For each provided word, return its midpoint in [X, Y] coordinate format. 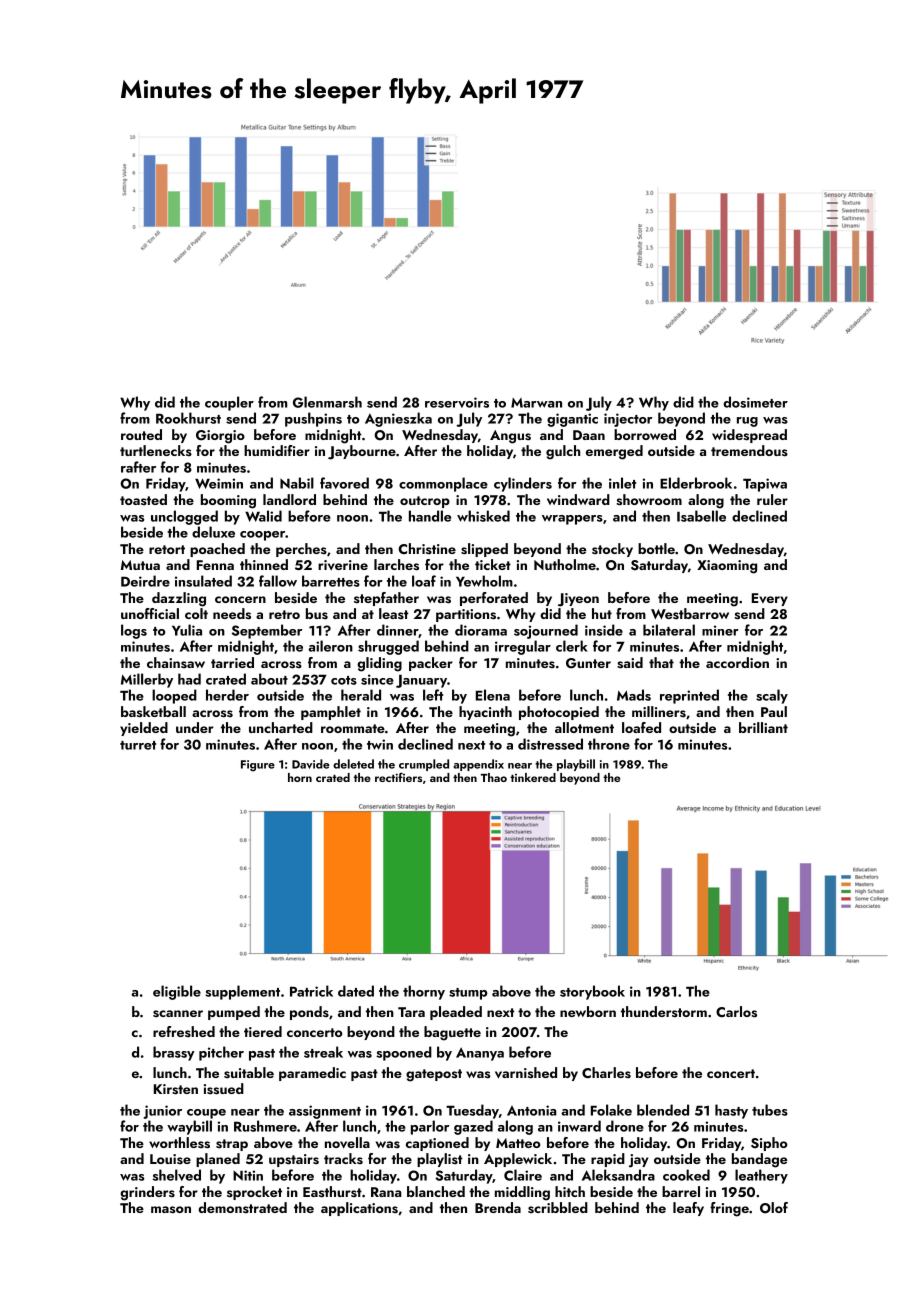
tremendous [749, 450]
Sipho [769, 1144]
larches [396, 565]
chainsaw [176, 662]
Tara [411, 1012]
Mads [634, 695]
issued [224, 1089]
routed [141, 434]
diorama [481, 630]
